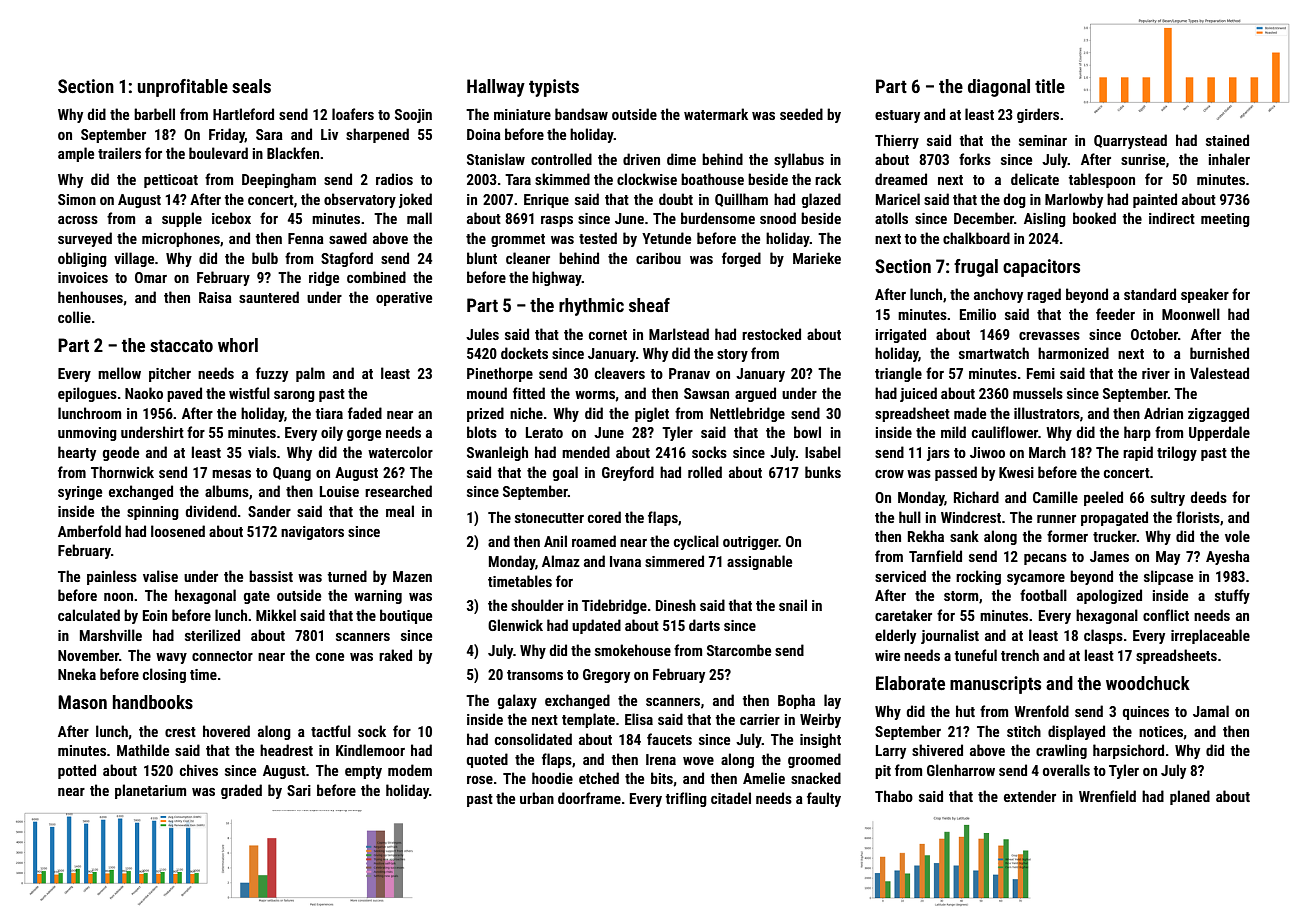  Describe the element at coordinates (549, 518) in the document. I see `stonecutter` at that location.
